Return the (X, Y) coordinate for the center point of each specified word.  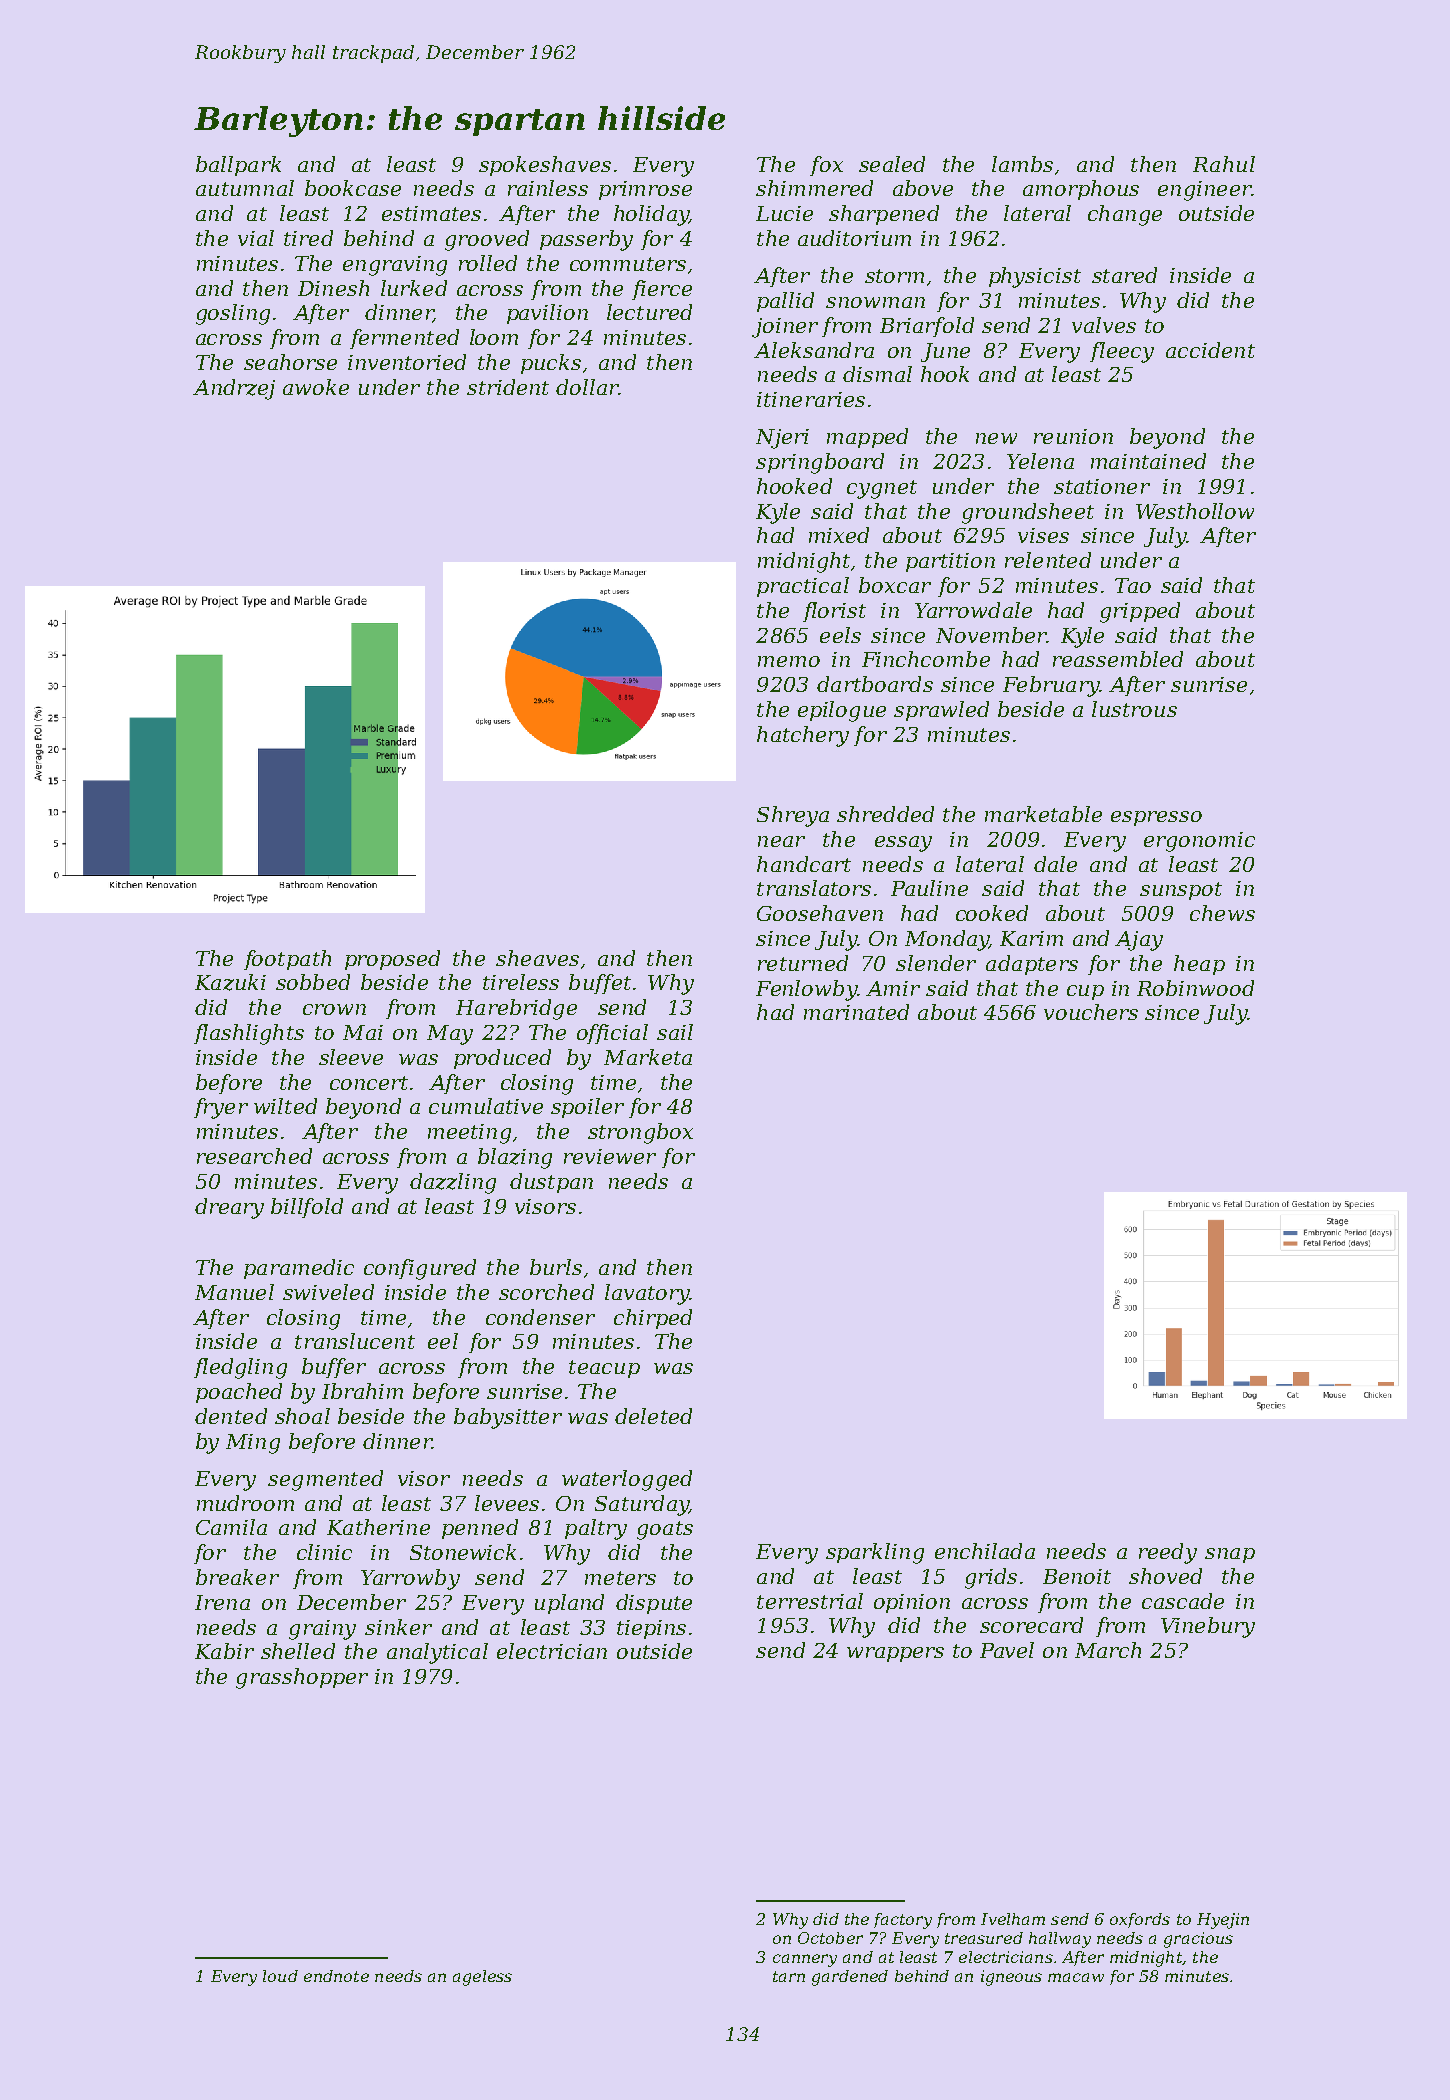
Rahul (1224, 164)
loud (280, 1976)
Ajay (1139, 941)
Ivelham (1013, 1919)
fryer (221, 1108)
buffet (600, 984)
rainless (548, 188)
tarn (789, 1976)
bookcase (353, 188)
